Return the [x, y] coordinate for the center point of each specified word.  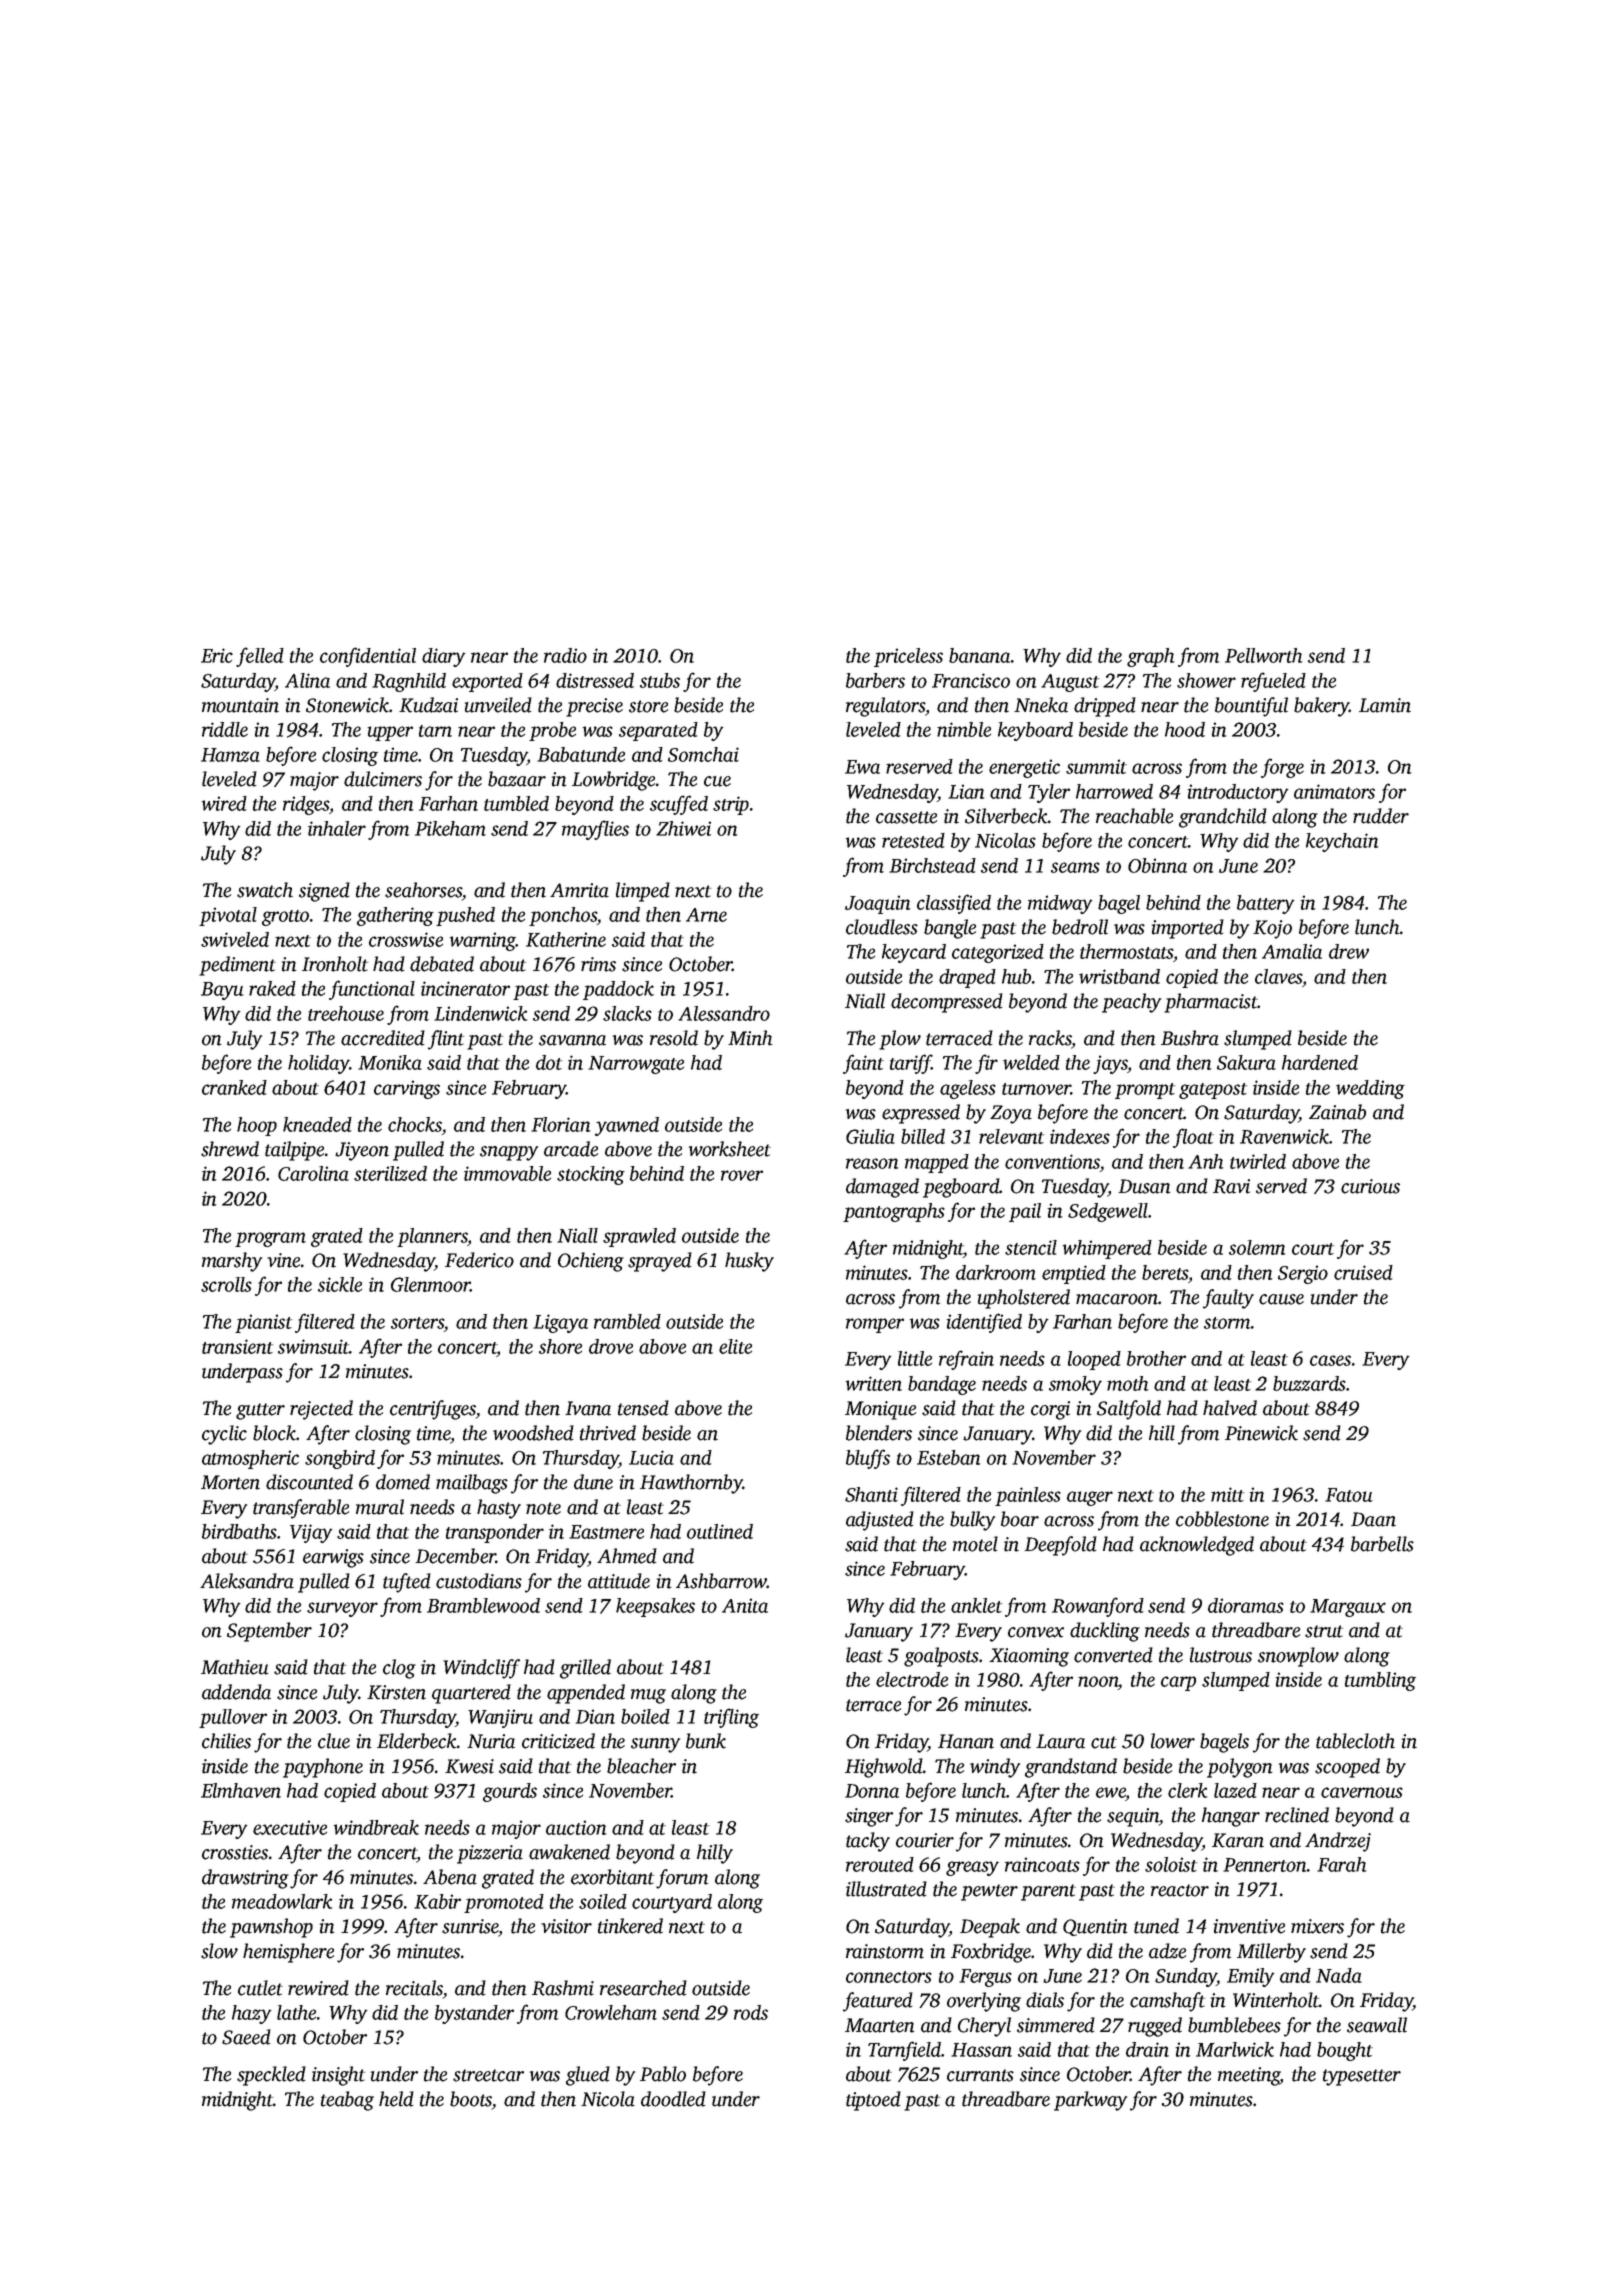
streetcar [488, 2075]
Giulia [870, 1136]
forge [1282, 768]
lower [1173, 1741]
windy [995, 1768]
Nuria [491, 1741]
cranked [234, 1087]
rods [751, 2012]
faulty [1228, 1299]
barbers [875, 680]
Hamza [230, 755]
